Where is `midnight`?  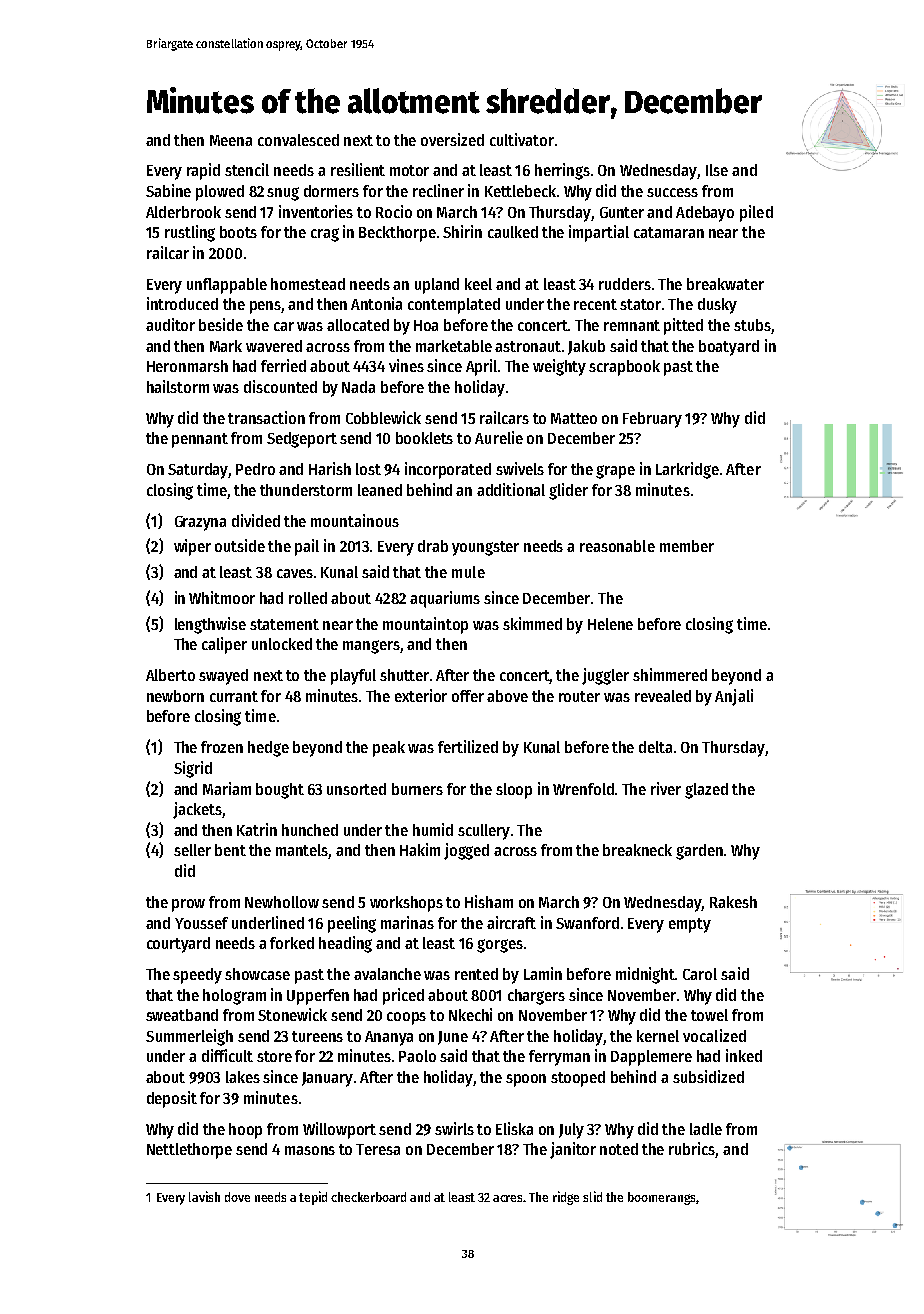 midnight is located at coordinates (646, 975).
